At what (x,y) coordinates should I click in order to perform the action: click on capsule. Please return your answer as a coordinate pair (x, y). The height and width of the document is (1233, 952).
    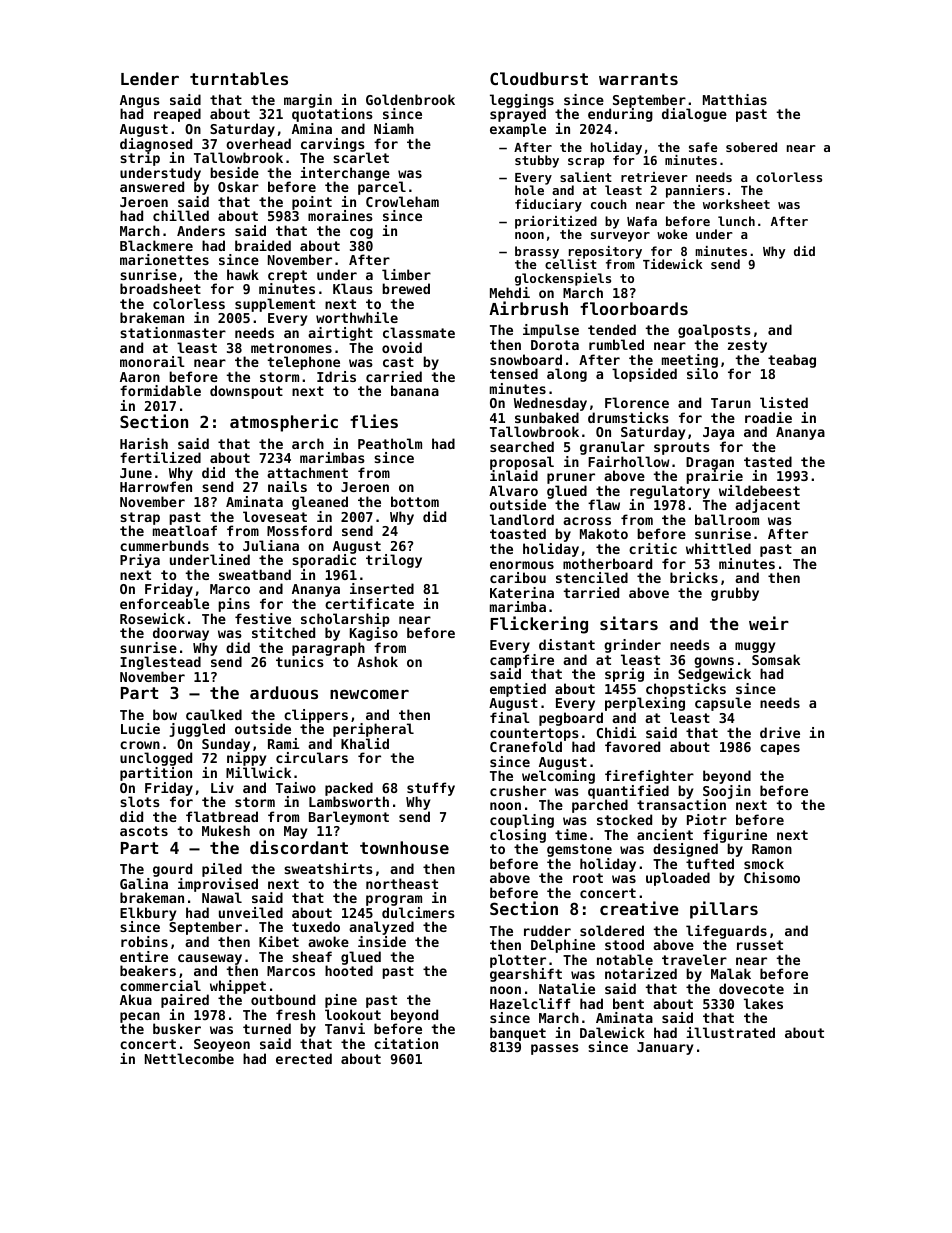
    Looking at the image, I should click on (723, 704).
